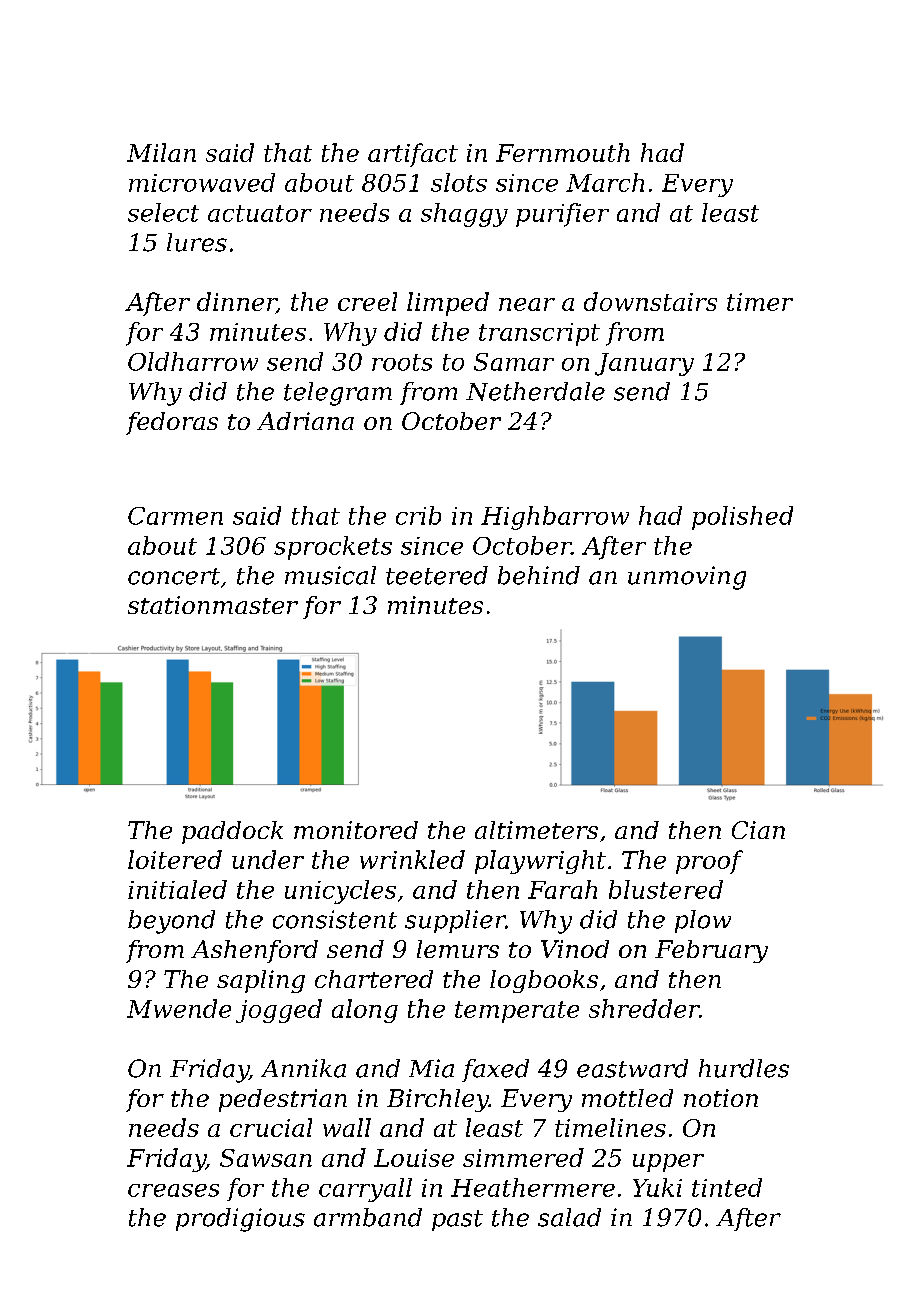 This screenshot has width=924, height=1311. Describe the element at coordinates (536, 830) in the screenshot. I see `altimeters` at that location.
